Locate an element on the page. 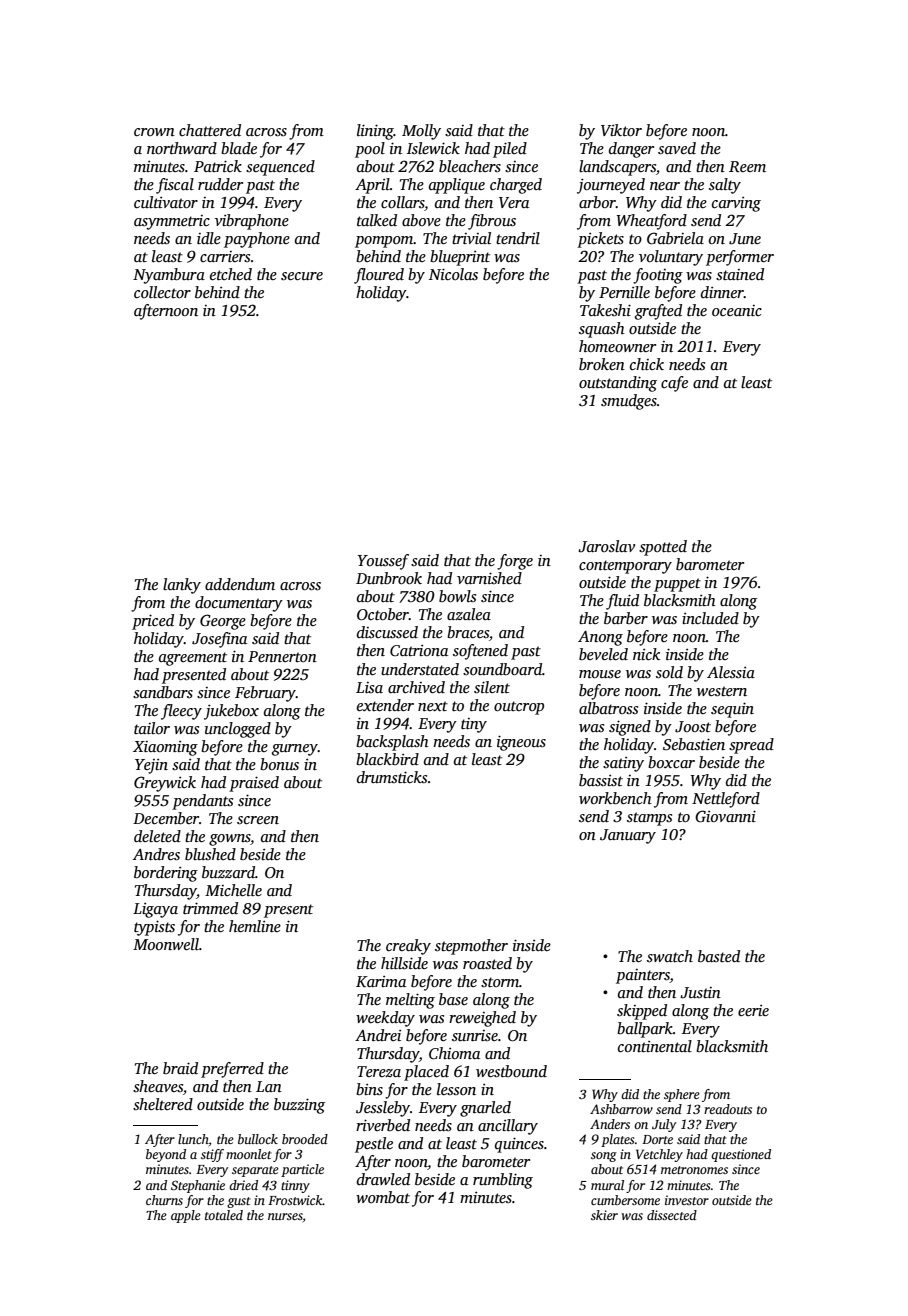 This page has width=908, height=1316. crown is located at coordinates (154, 132).
